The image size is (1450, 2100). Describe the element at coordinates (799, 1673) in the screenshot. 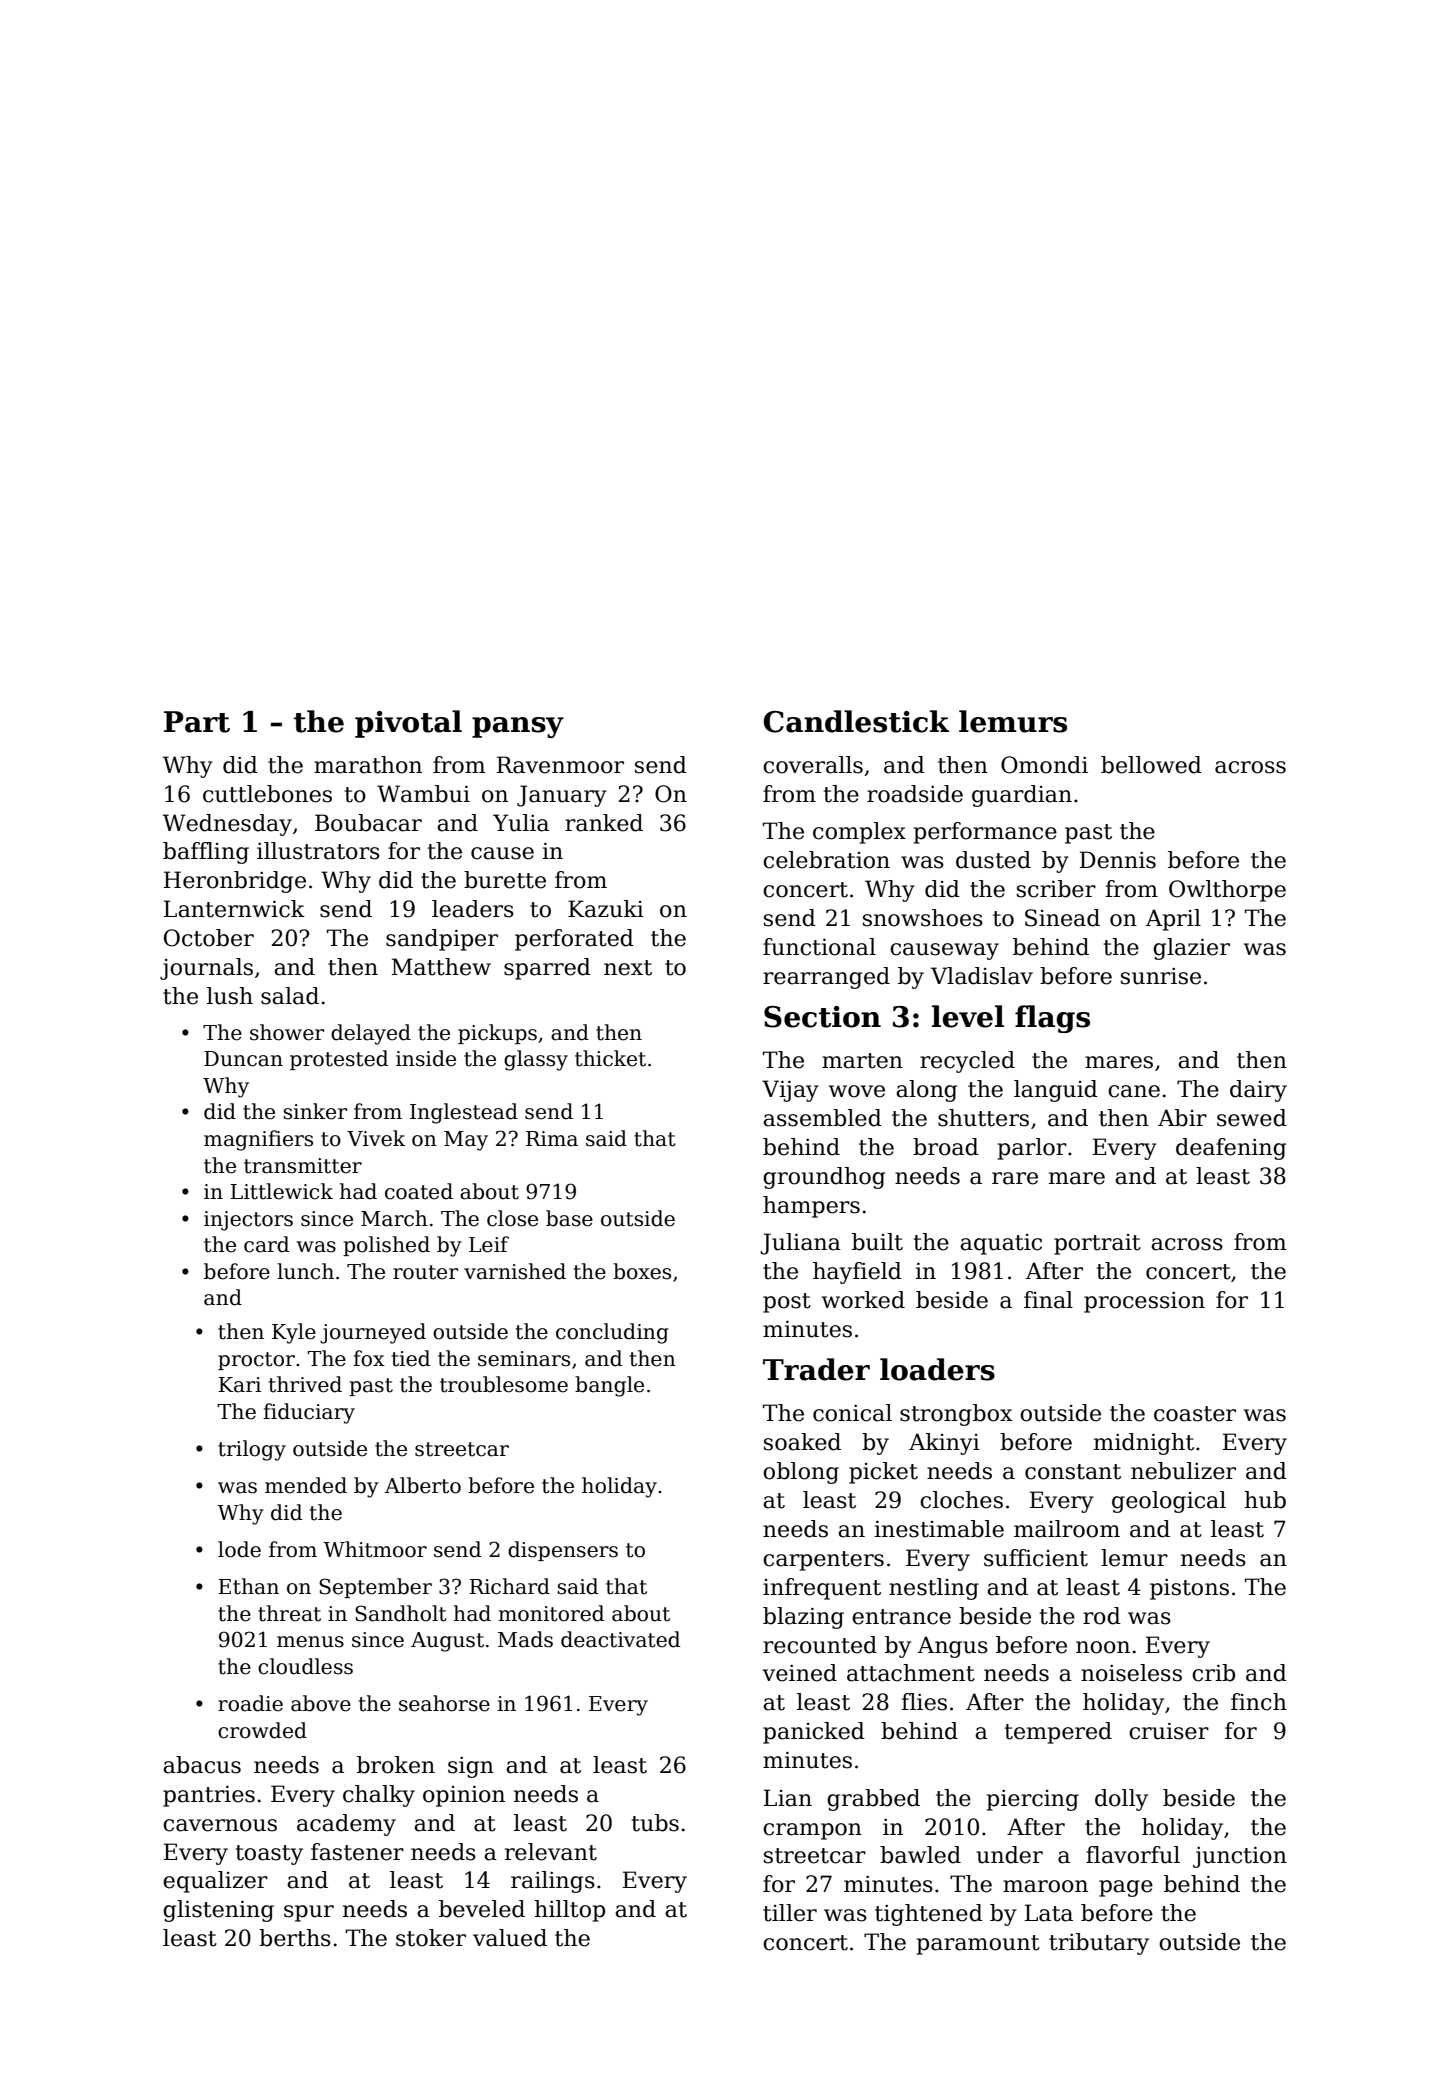

I see `veined` at that location.
